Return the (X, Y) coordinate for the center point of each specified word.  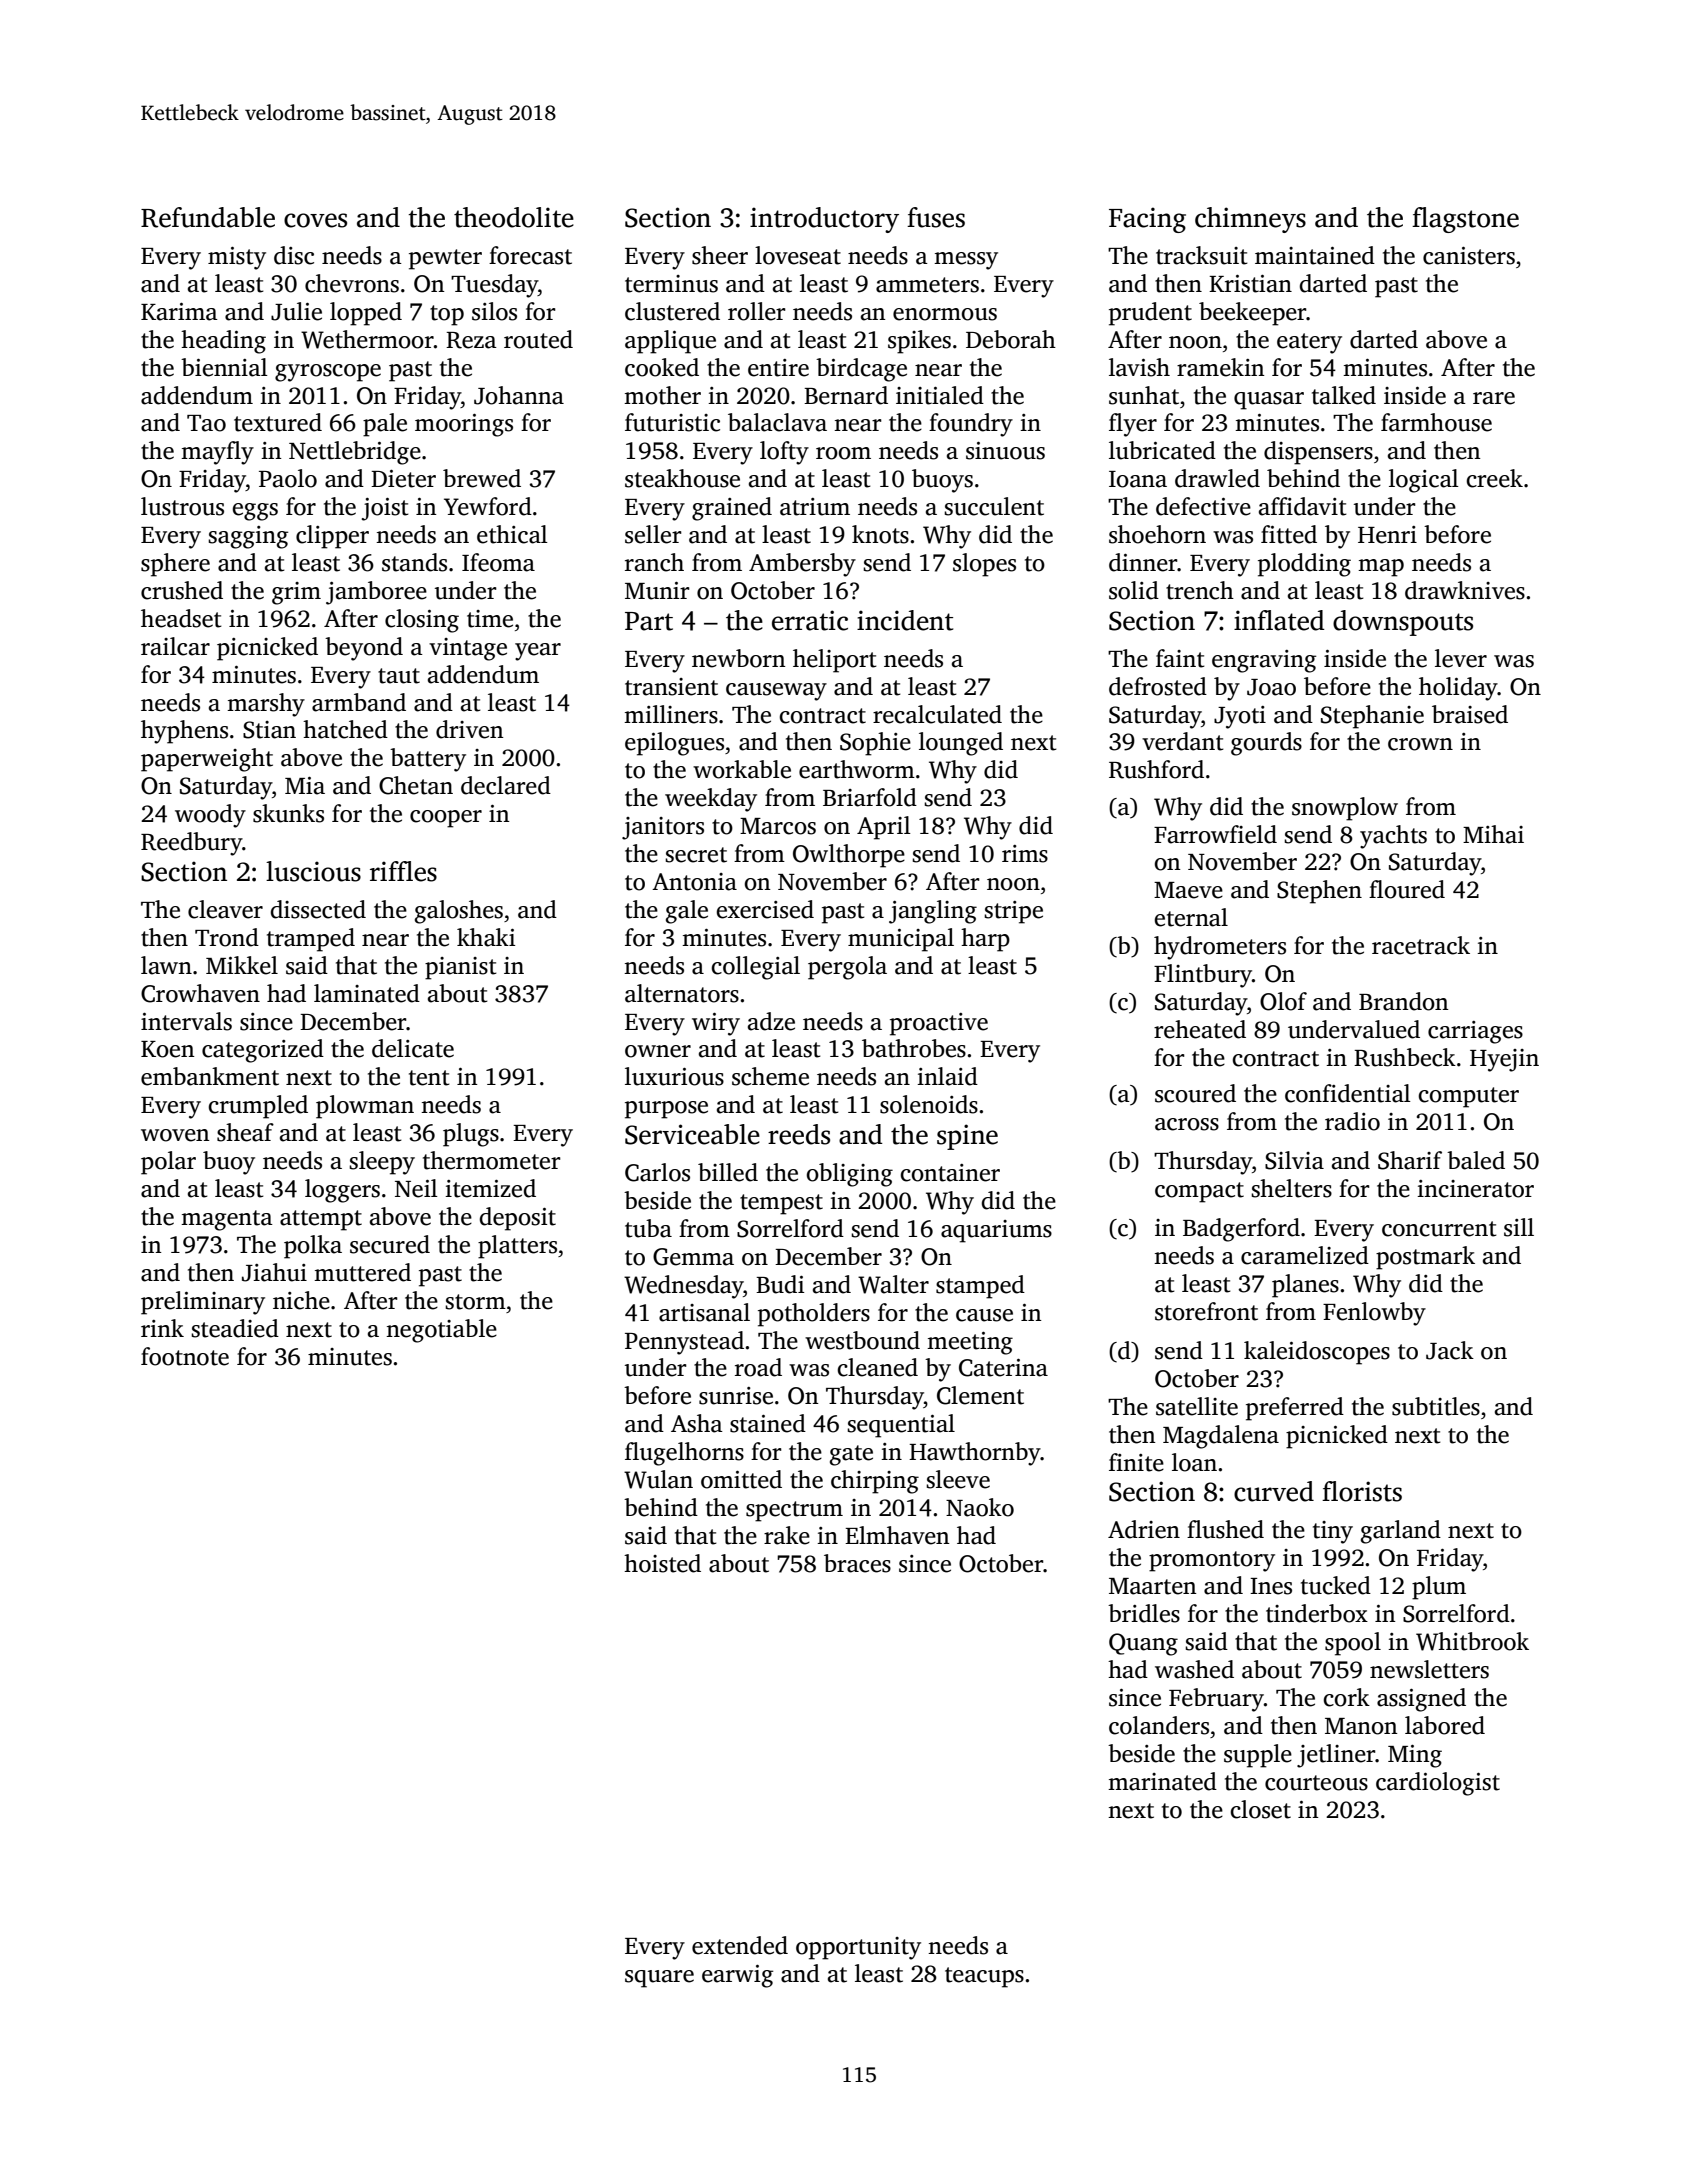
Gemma (693, 1257)
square (659, 1979)
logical (1424, 481)
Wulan (658, 1479)
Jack (1450, 1350)
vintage (468, 649)
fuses (936, 217)
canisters (1469, 256)
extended (740, 1945)
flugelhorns (684, 1454)
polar (168, 1163)
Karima (179, 312)
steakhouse (682, 478)
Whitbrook (1472, 1641)
